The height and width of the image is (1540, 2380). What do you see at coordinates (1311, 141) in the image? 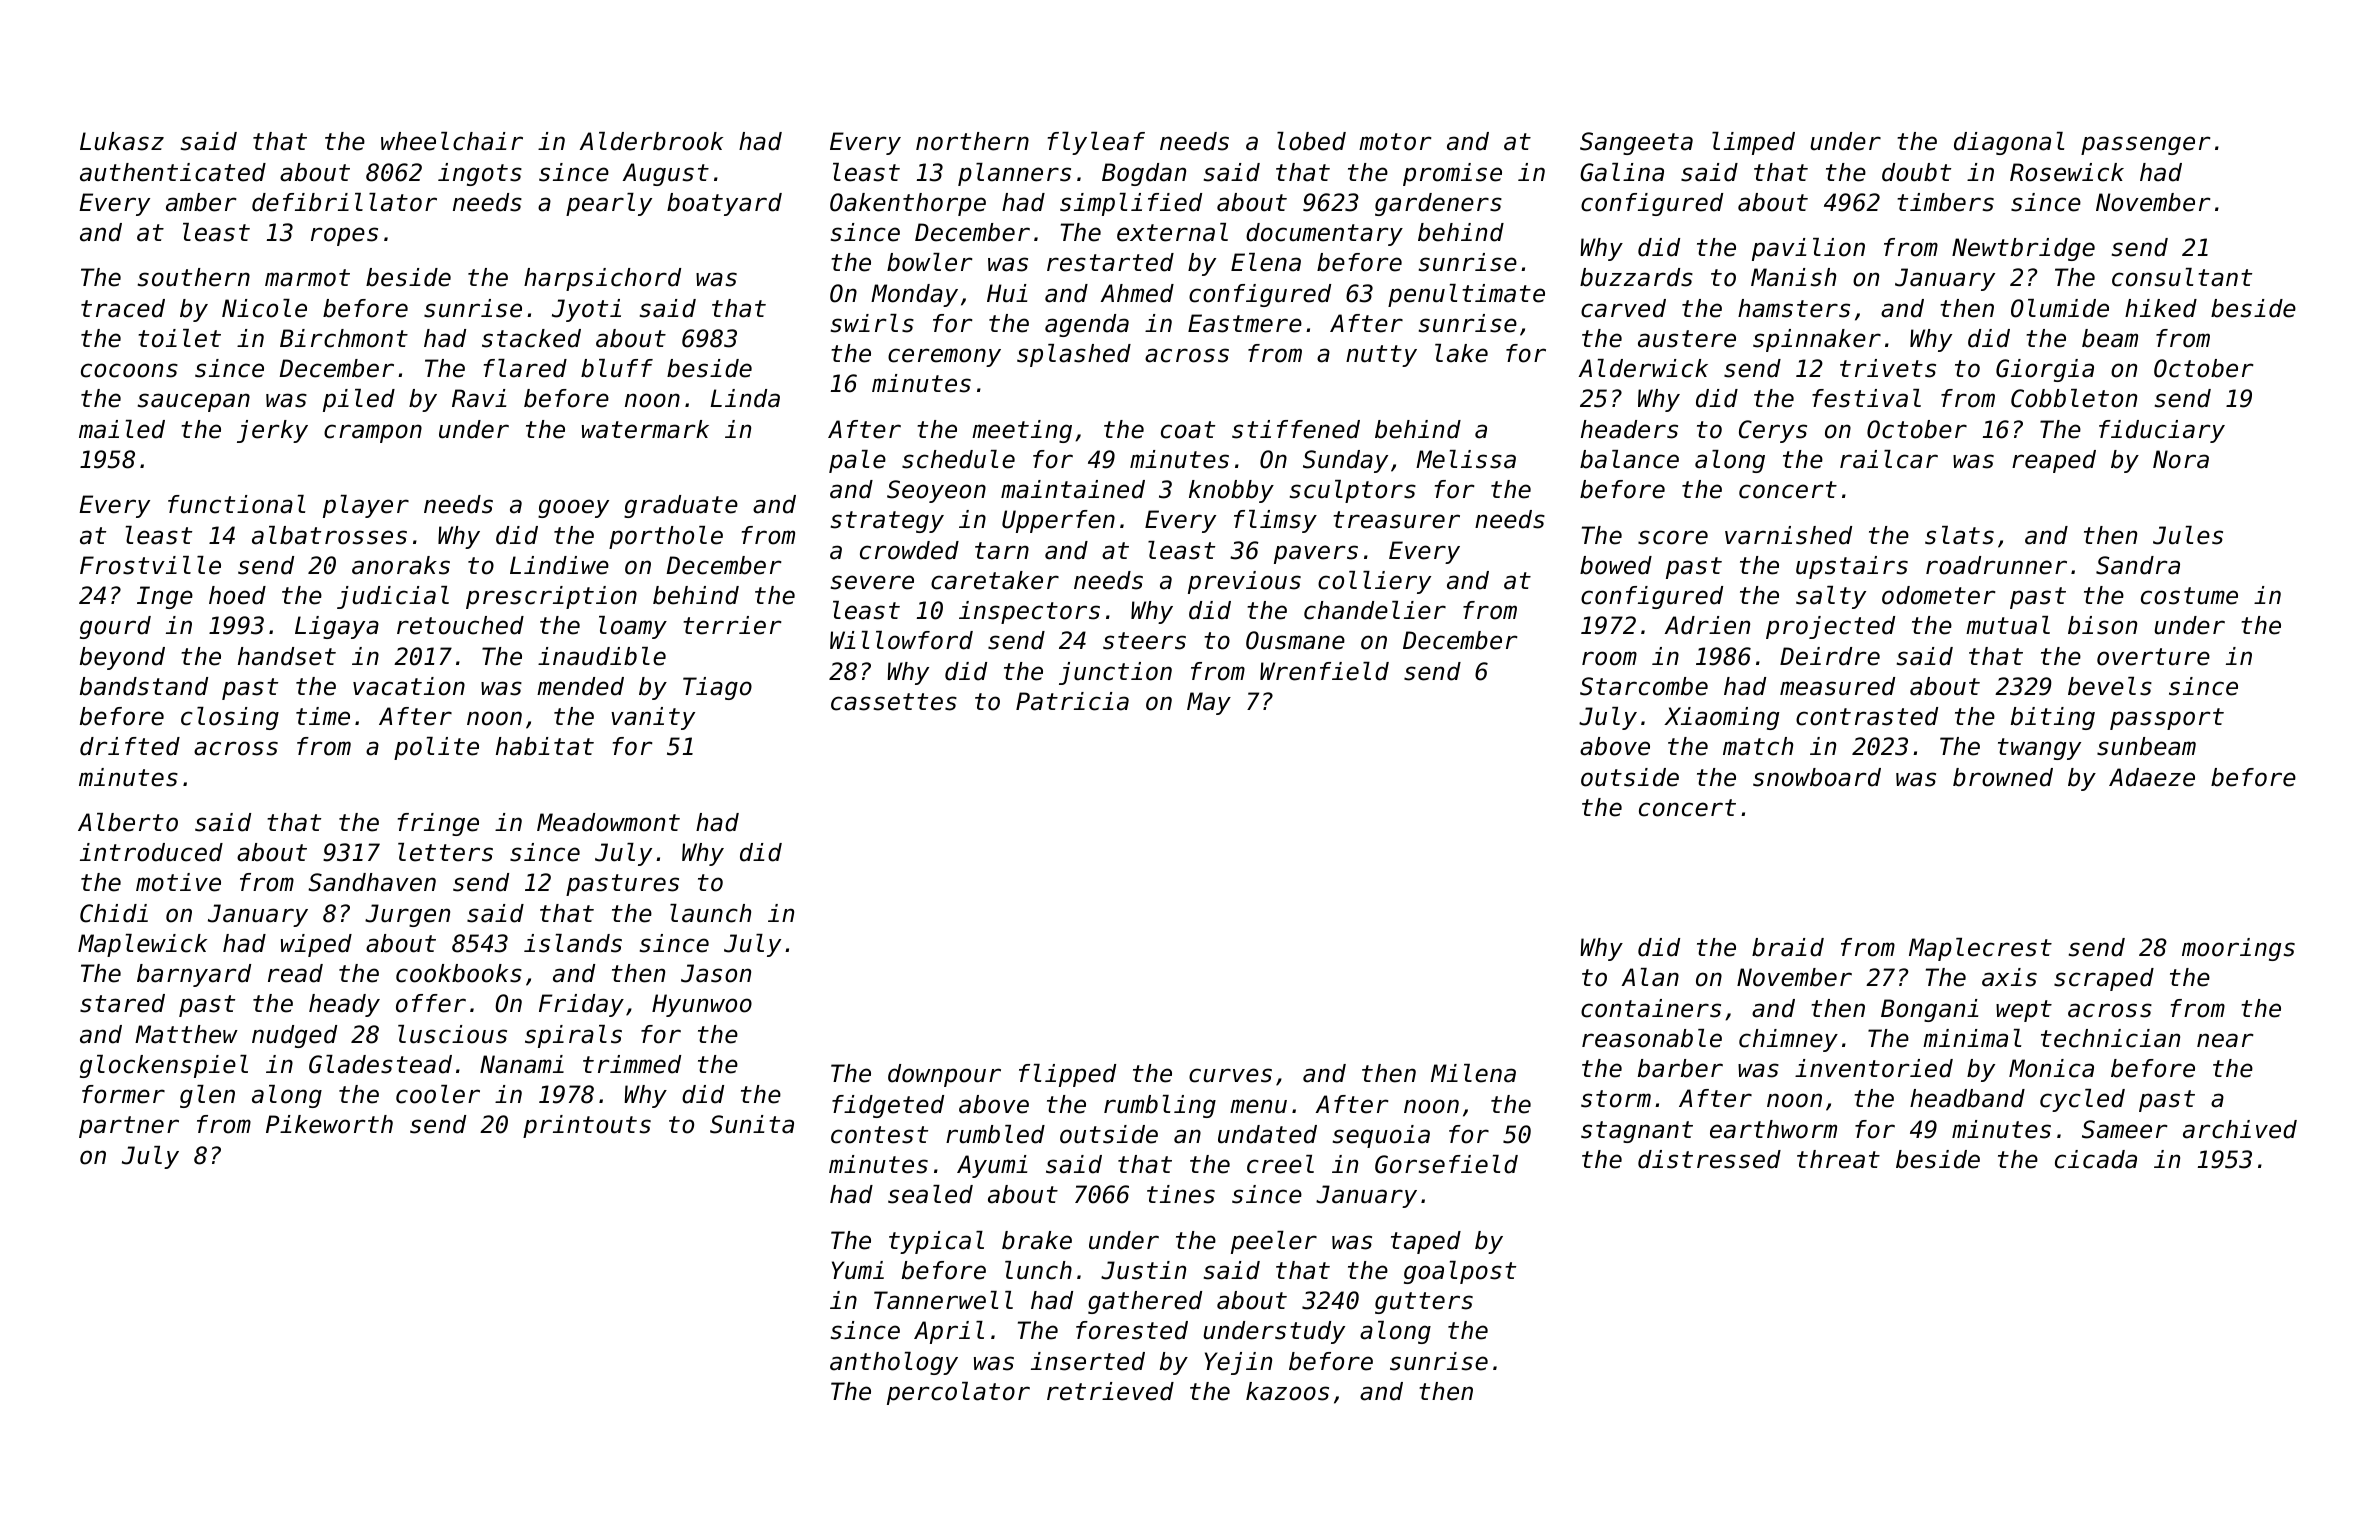
I see `lobed` at bounding box center [1311, 141].
